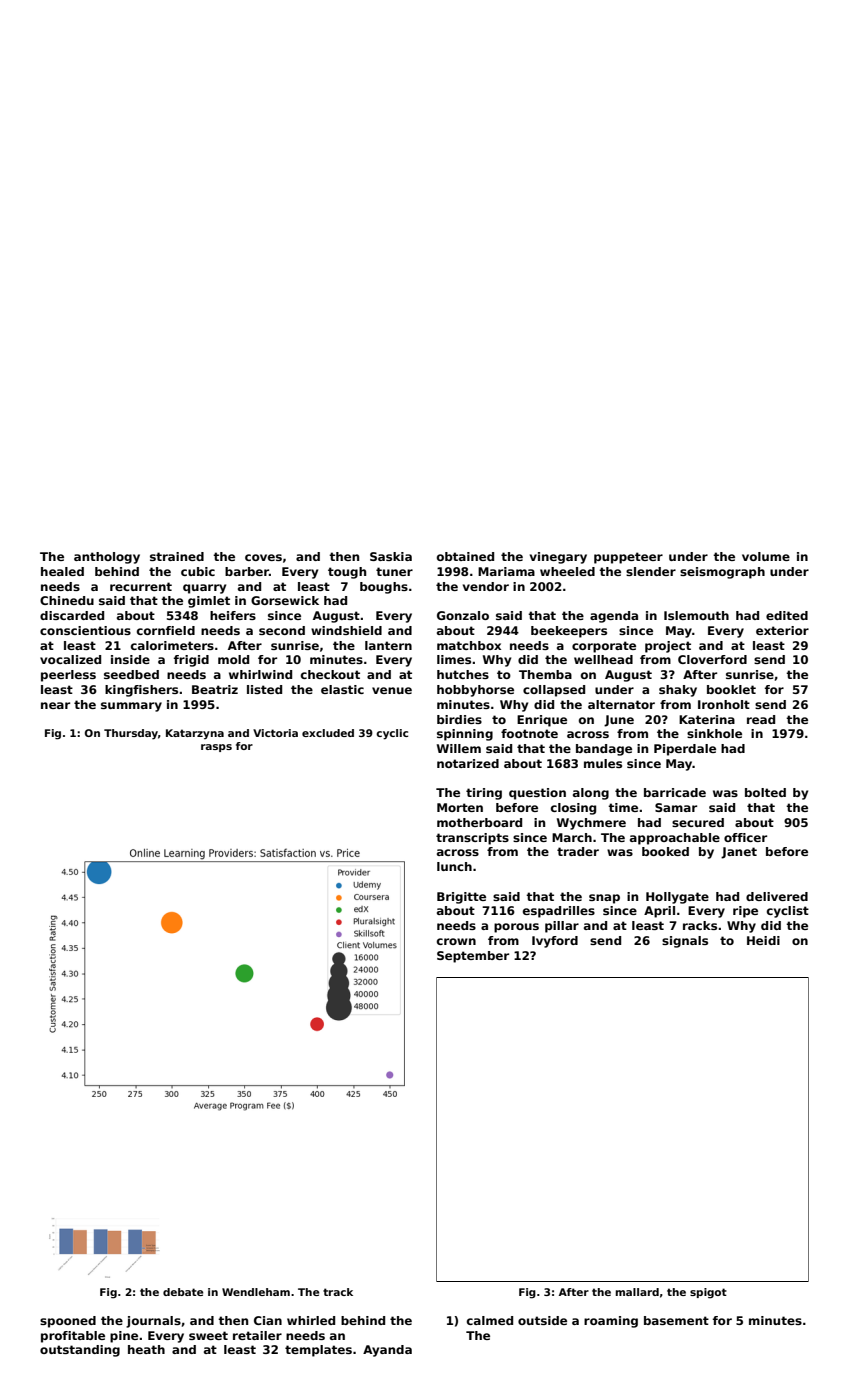 The width and height of the screenshot is (849, 1400). What do you see at coordinates (68, 1322) in the screenshot?
I see `spooned` at bounding box center [68, 1322].
